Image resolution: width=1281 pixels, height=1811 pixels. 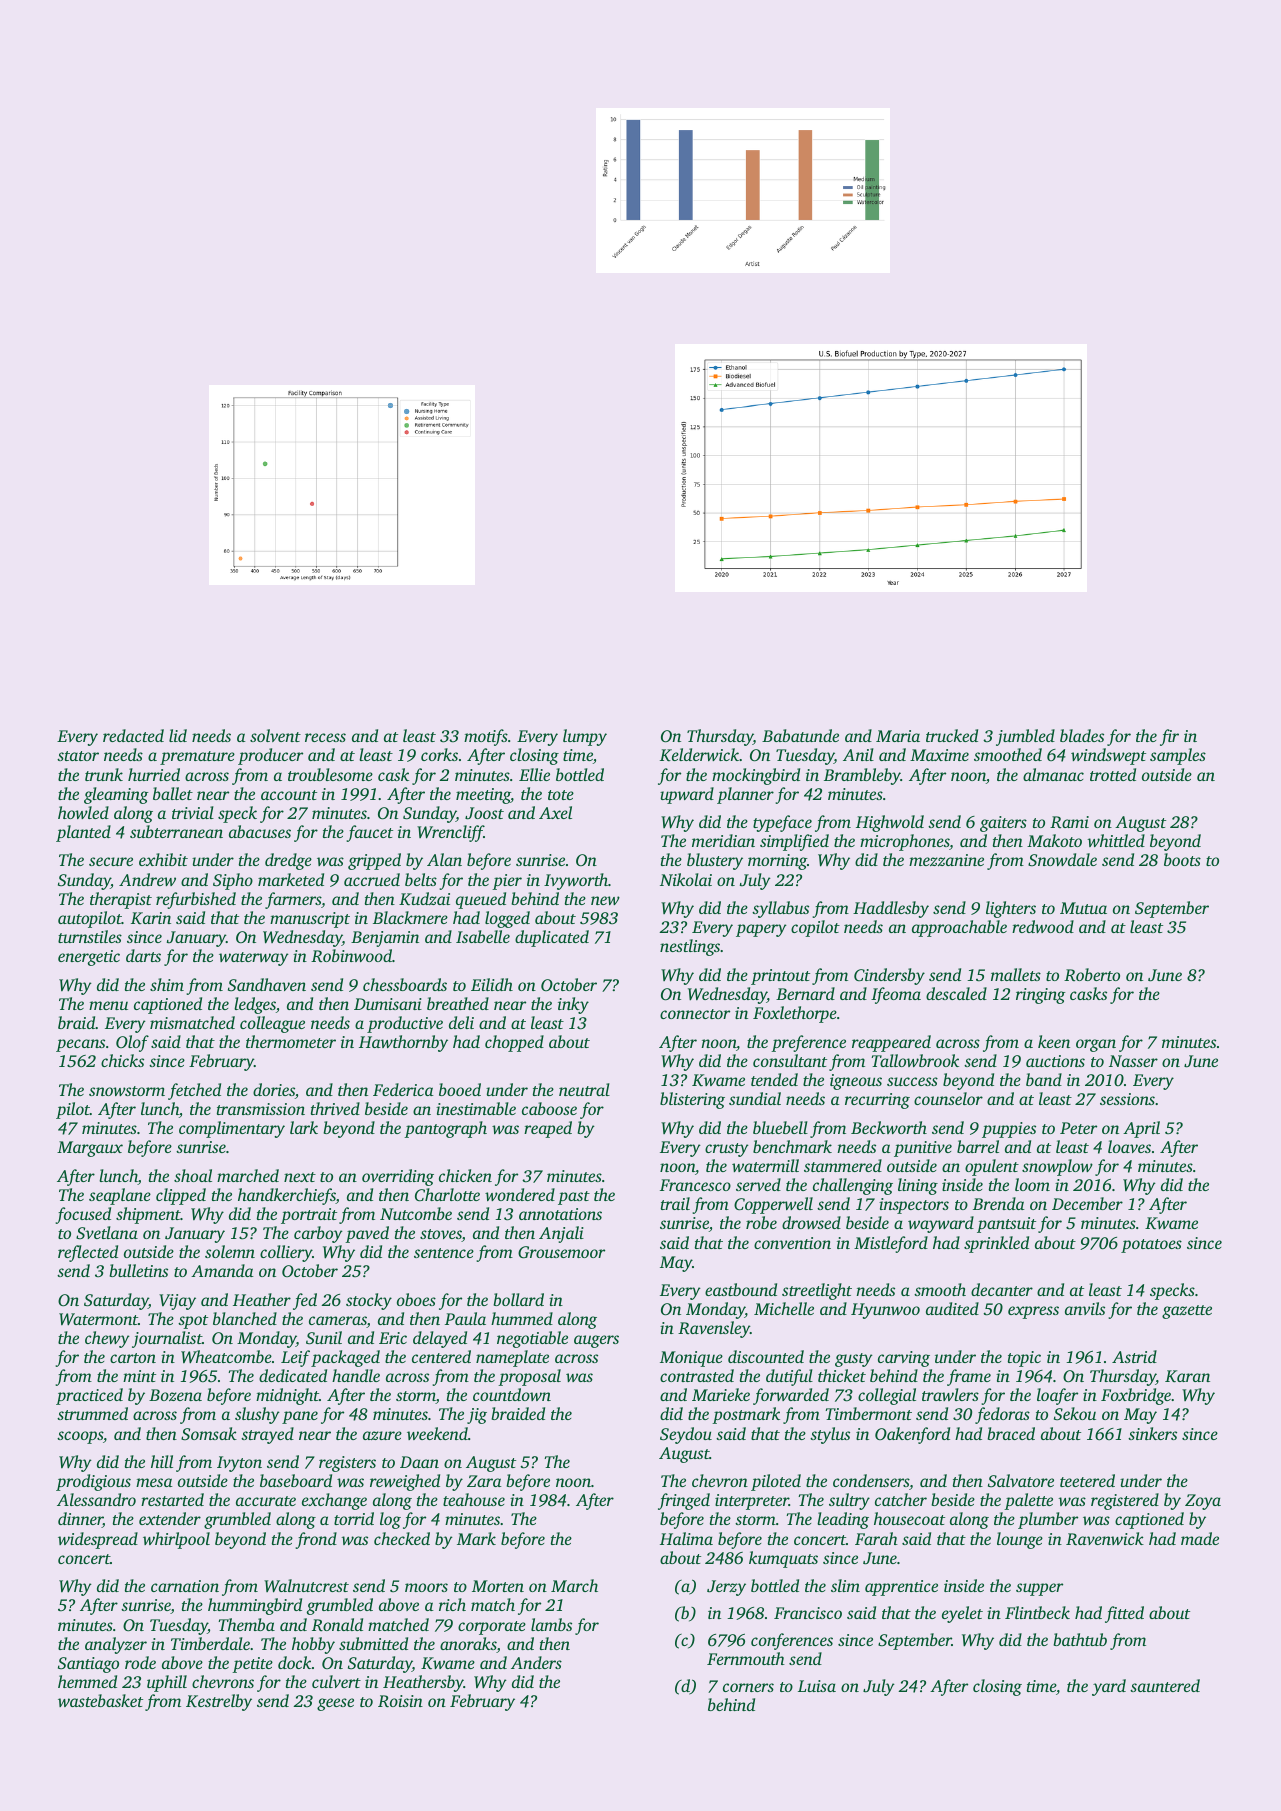 I want to click on motifs, so click(x=486, y=737).
